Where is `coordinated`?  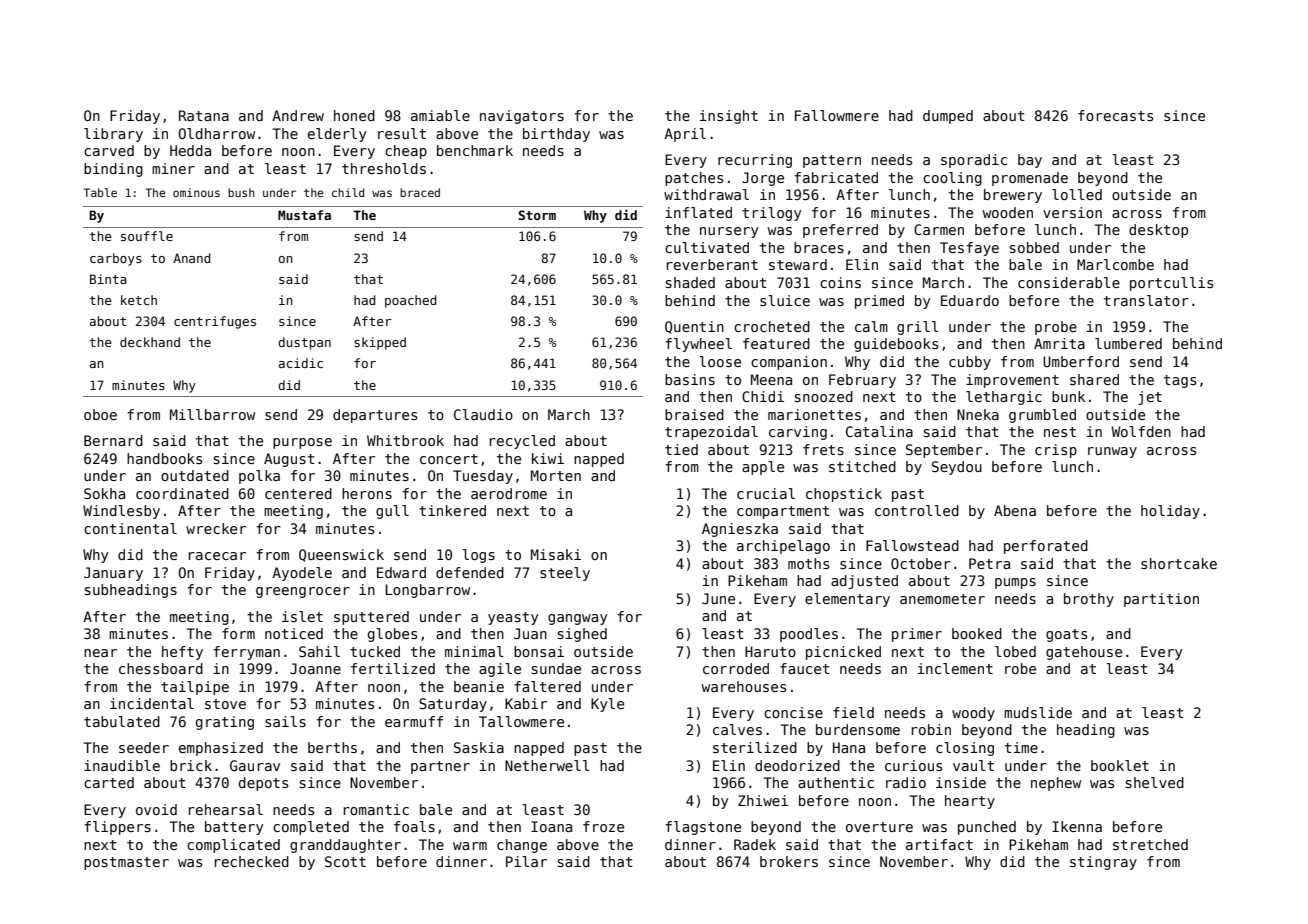 coordinated is located at coordinates (182, 493).
